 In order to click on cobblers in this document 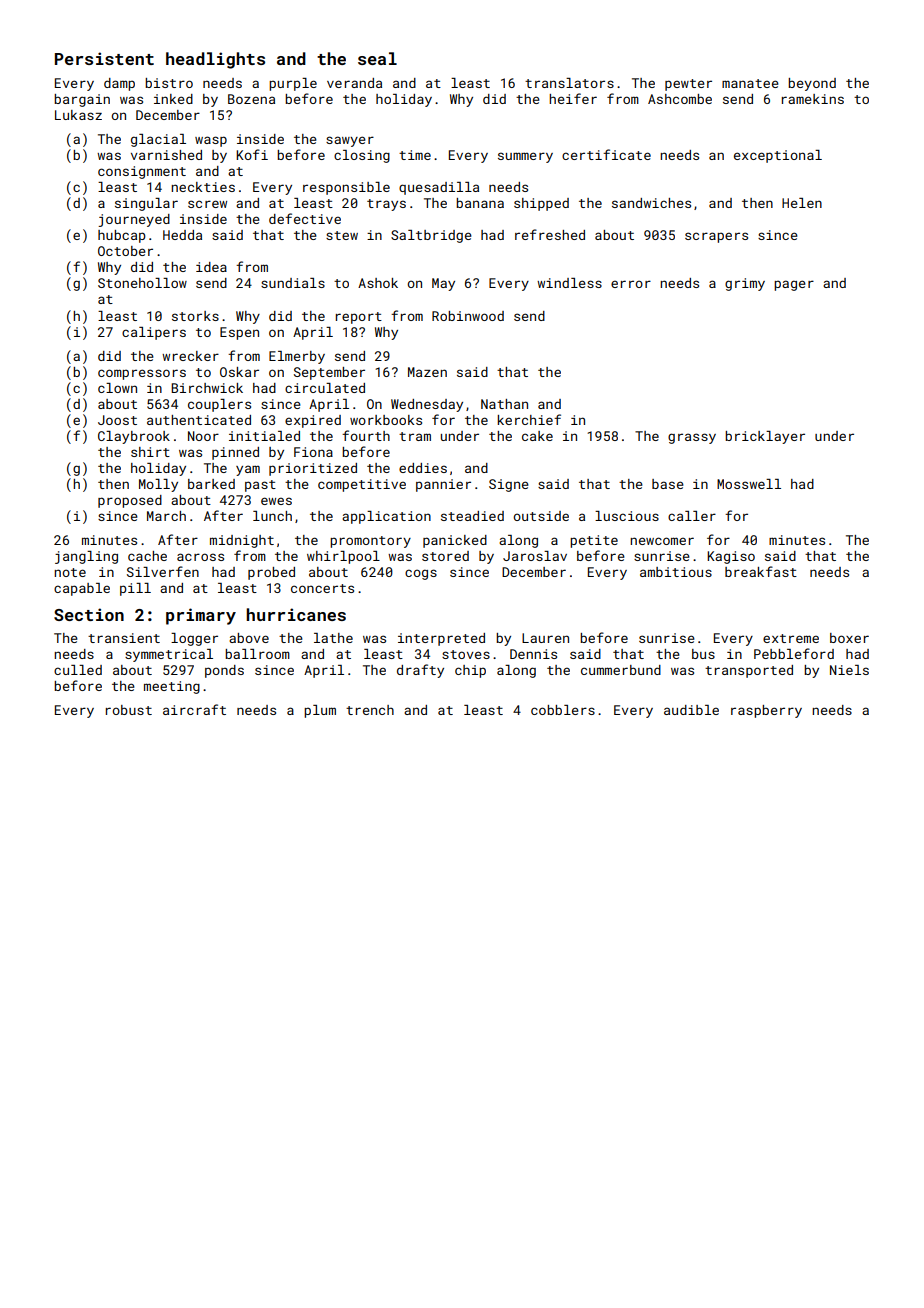, I will do `click(563, 710)`.
